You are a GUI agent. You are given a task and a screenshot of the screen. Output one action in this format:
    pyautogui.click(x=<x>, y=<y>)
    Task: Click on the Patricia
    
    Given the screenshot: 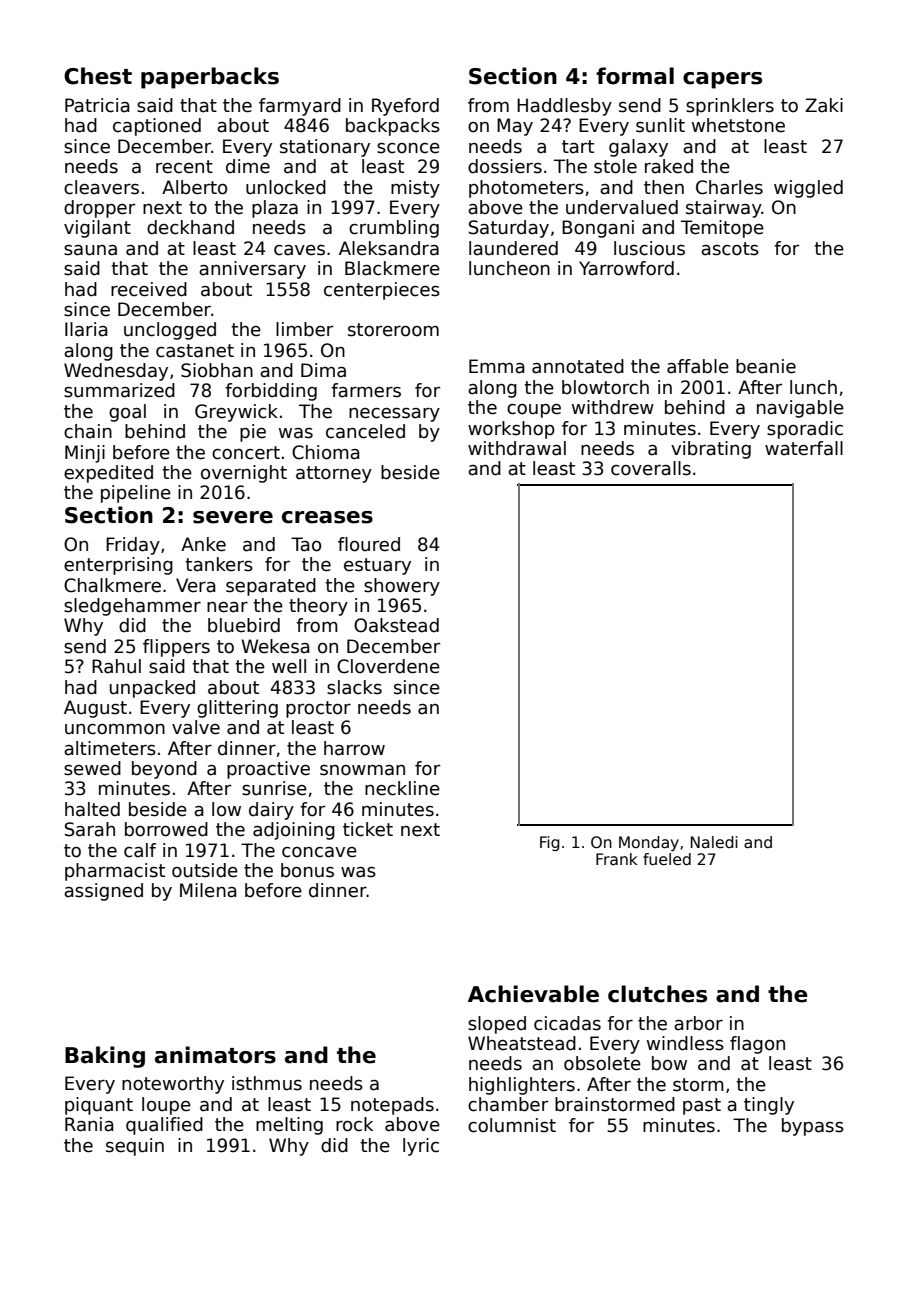 What is the action you would take?
    pyautogui.click(x=97, y=105)
